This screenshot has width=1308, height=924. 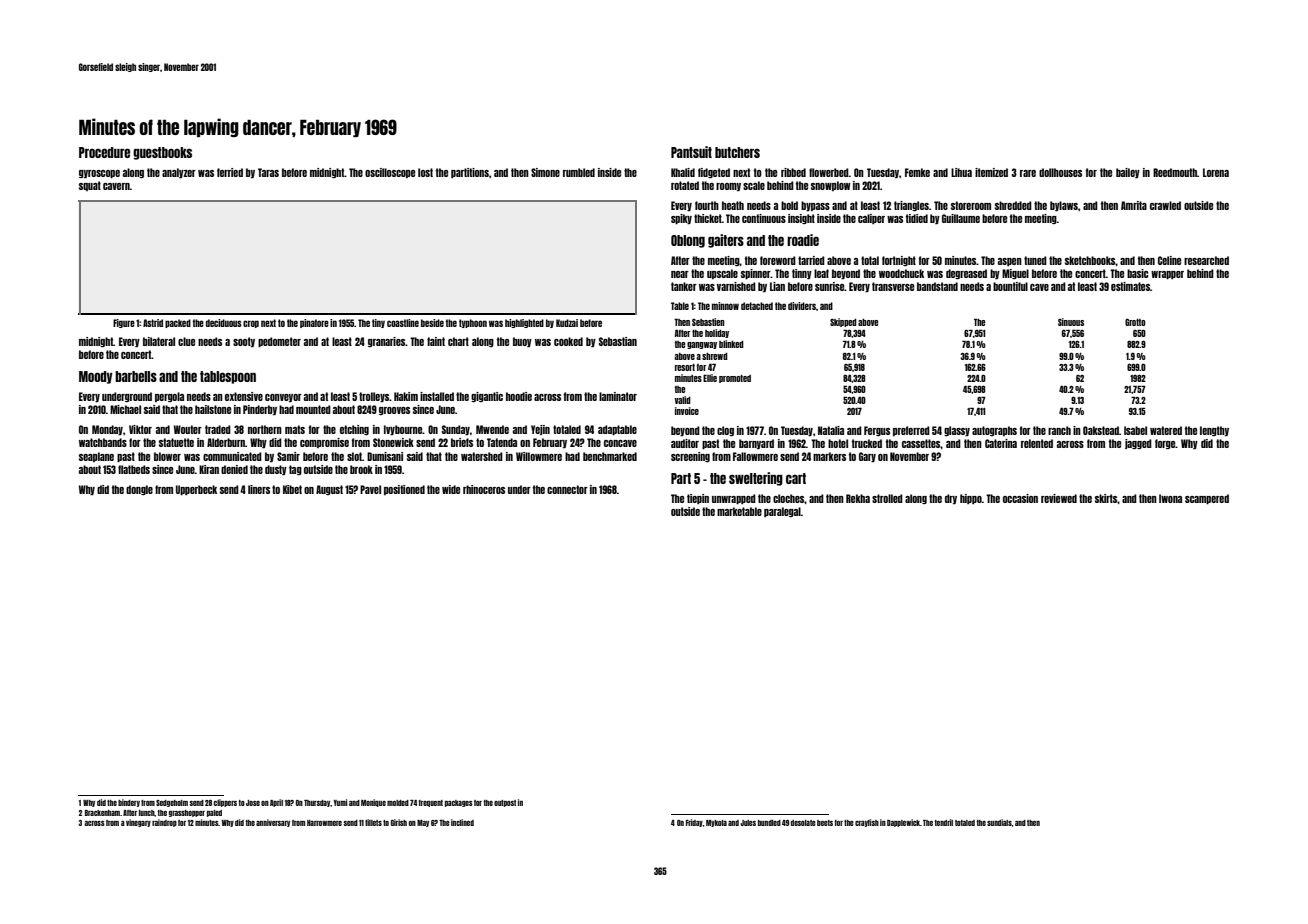 I want to click on Harrowmere, so click(x=324, y=823).
